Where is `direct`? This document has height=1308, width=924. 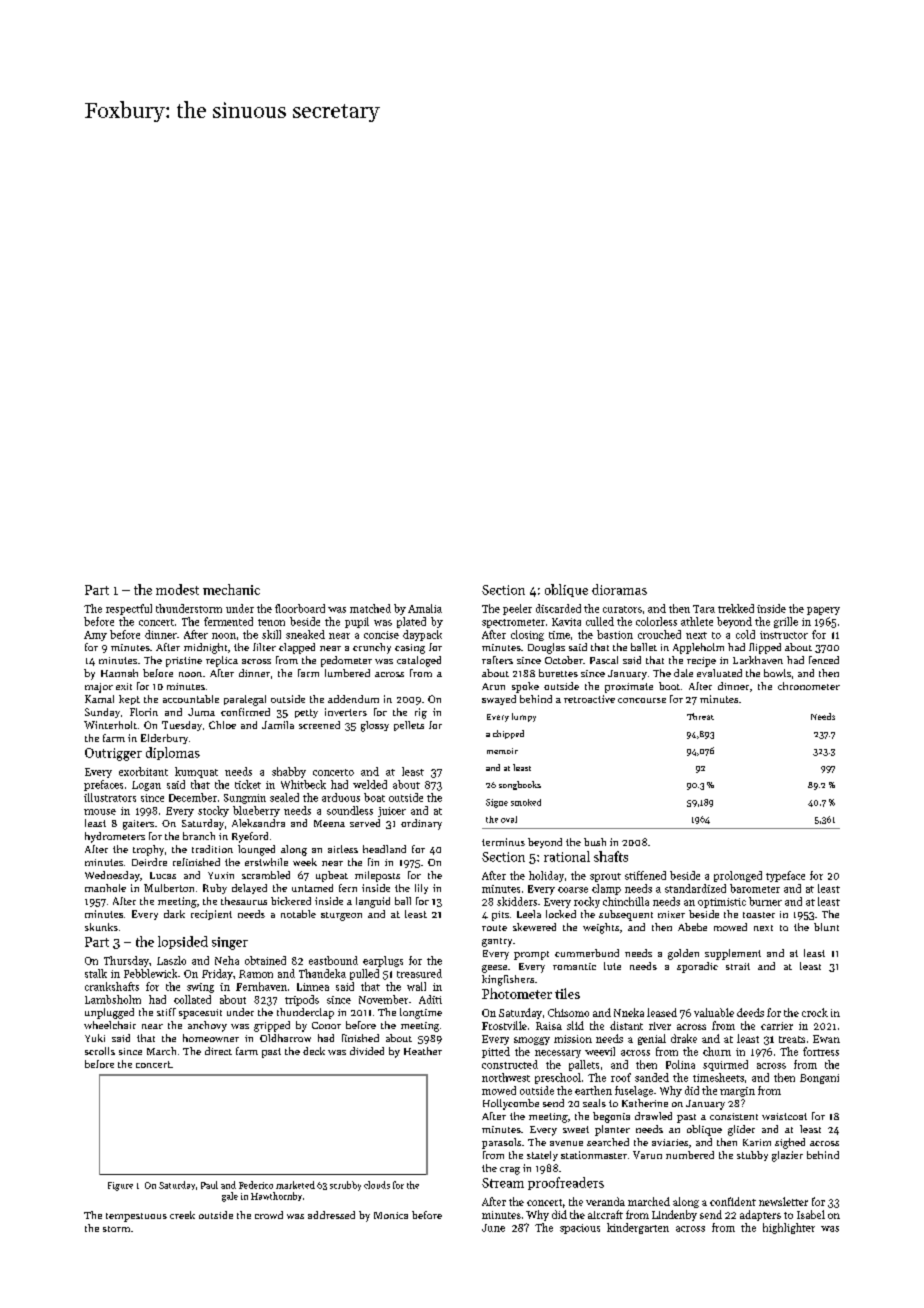
direct is located at coordinates (218, 1051).
